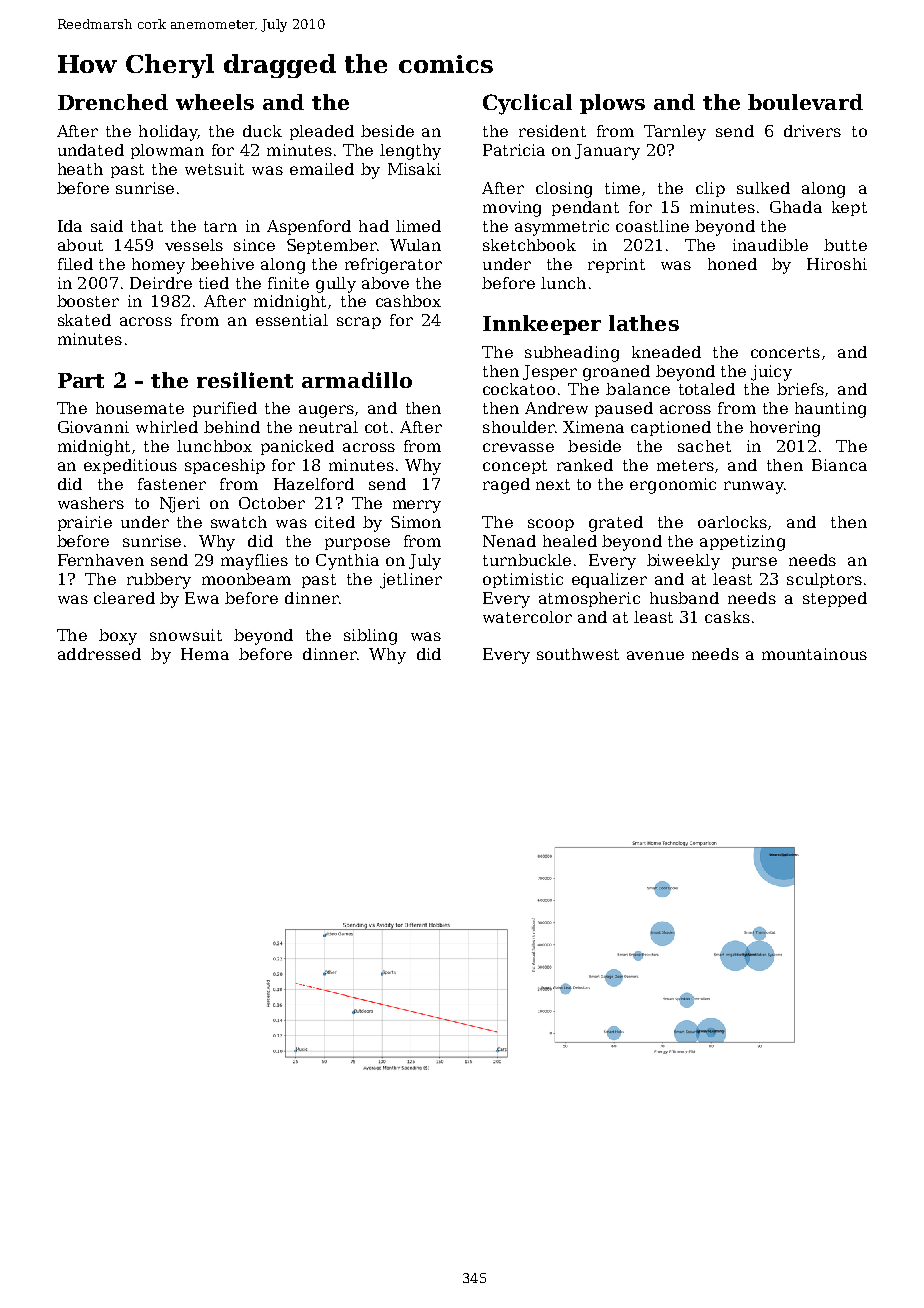  What do you see at coordinates (644, 323) in the screenshot?
I see `lathes` at bounding box center [644, 323].
